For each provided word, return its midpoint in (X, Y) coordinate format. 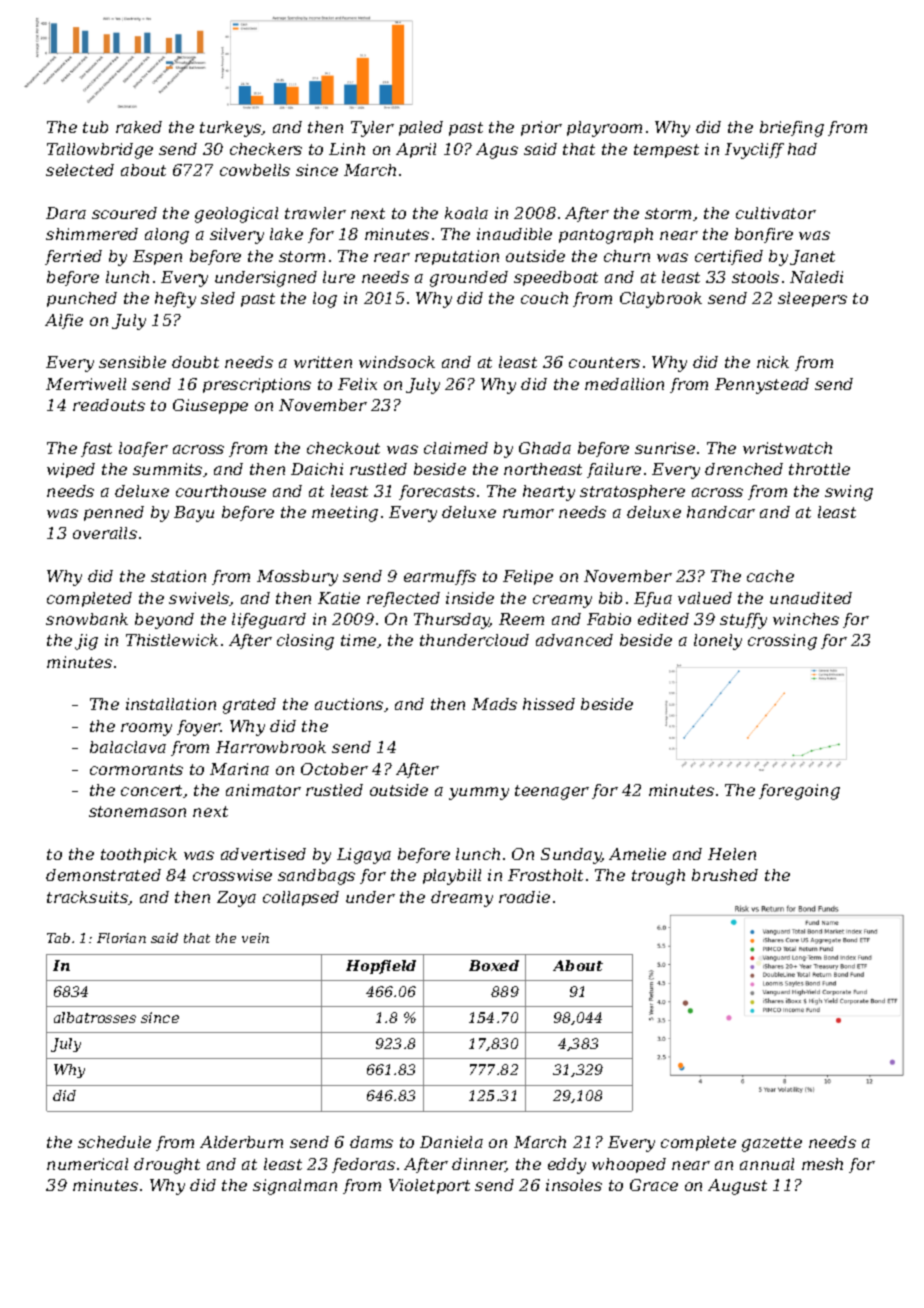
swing (849, 493)
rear (392, 257)
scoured (124, 213)
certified (729, 257)
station (178, 576)
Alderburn (241, 1142)
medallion (624, 384)
